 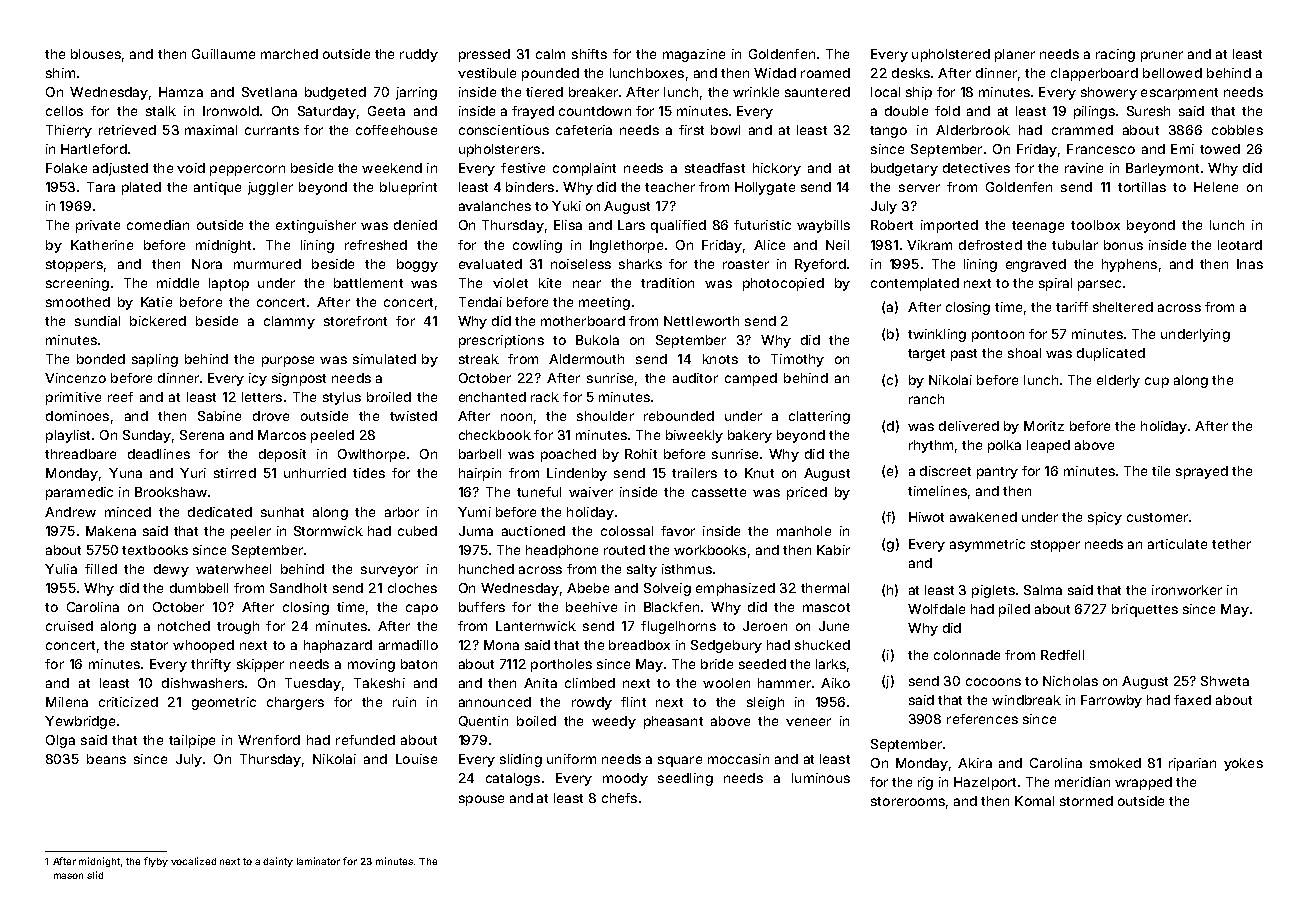 I want to click on vocalized, so click(x=193, y=861).
